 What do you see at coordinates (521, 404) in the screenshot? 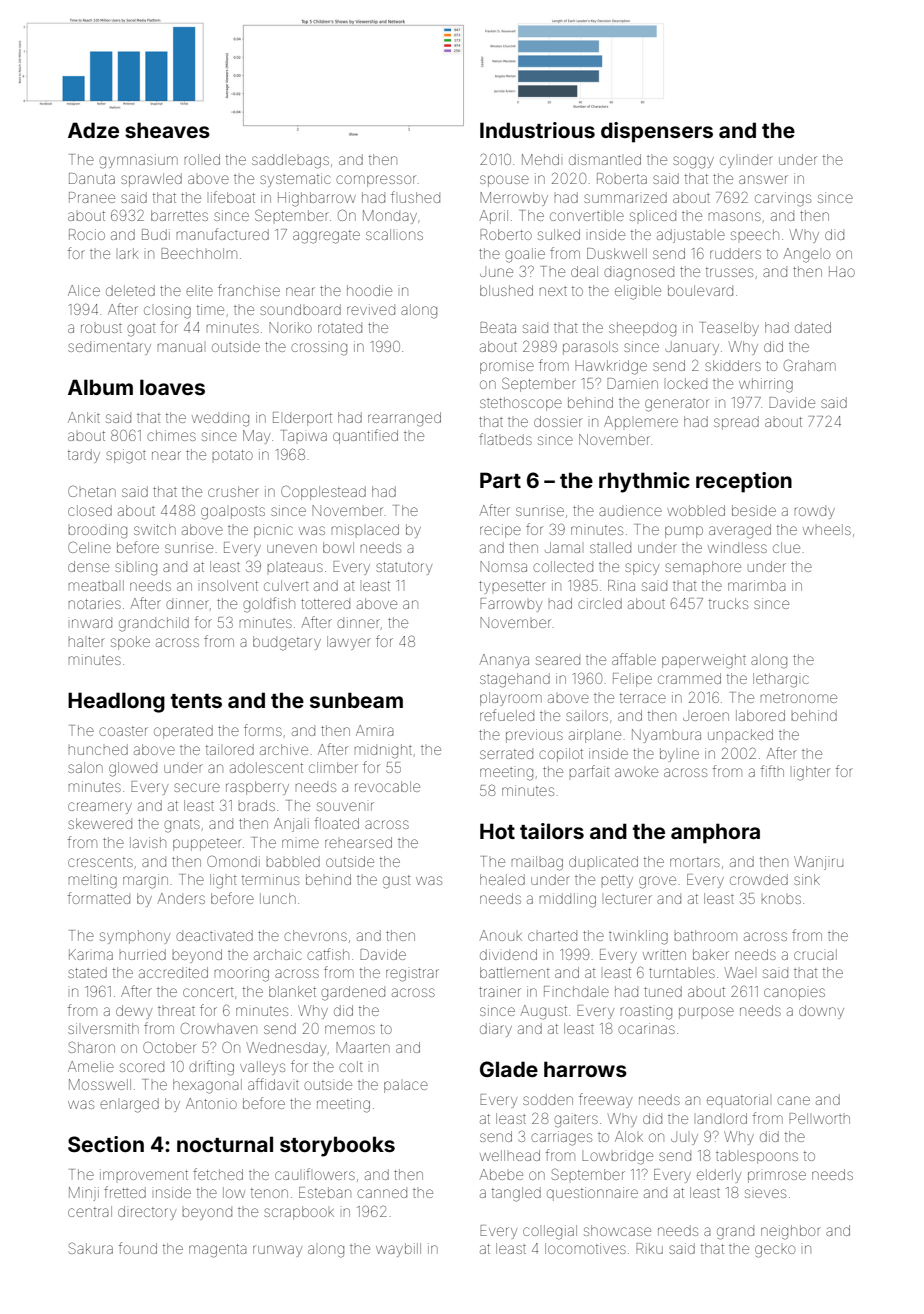
I see `stethoscope` at bounding box center [521, 404].
